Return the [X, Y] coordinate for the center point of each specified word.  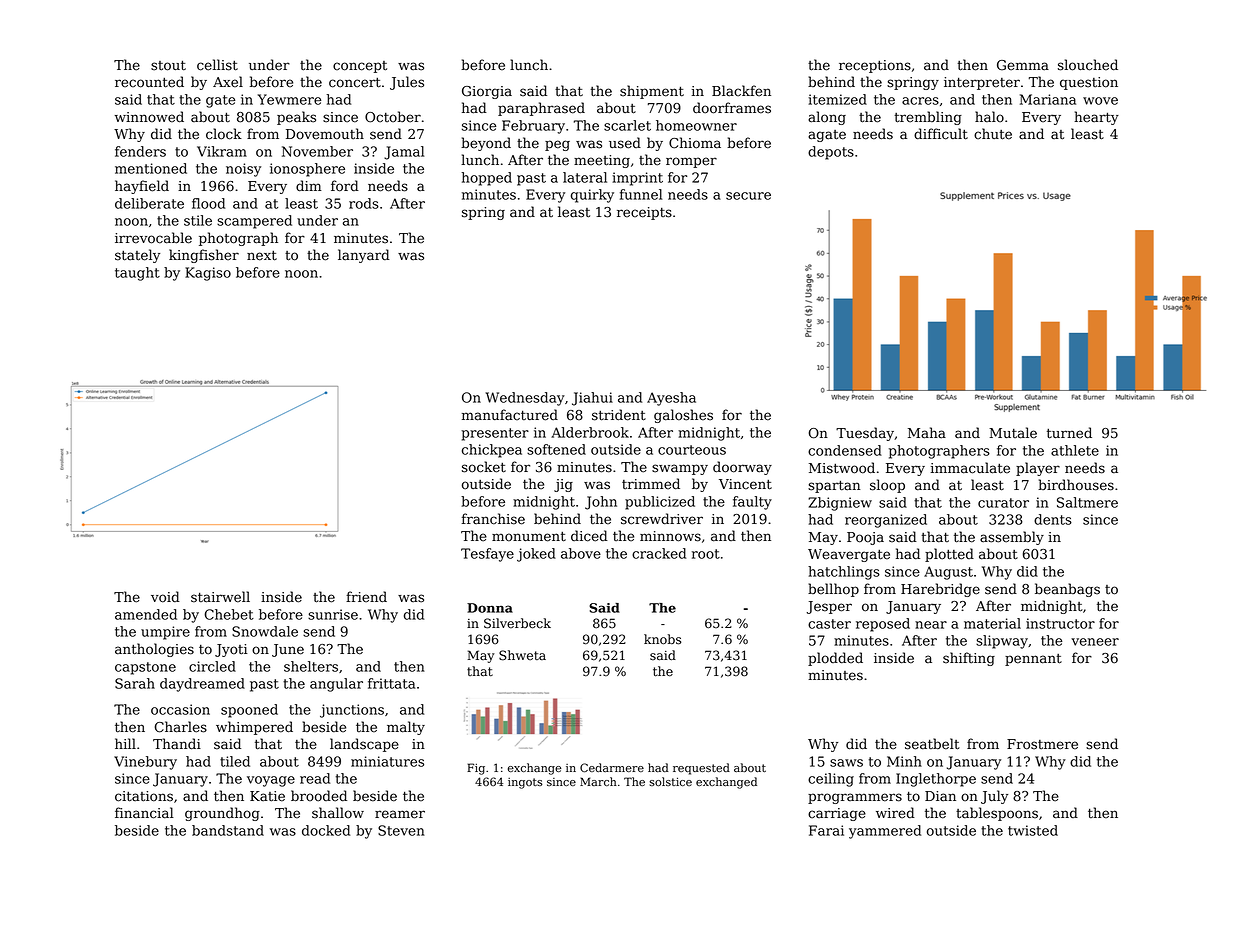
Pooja [865, 538]
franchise [493, 519]
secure [748, 196]
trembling [928, 118]
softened [556, 449]
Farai [826, 830]
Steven [401, 830]
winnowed [149, 117]
